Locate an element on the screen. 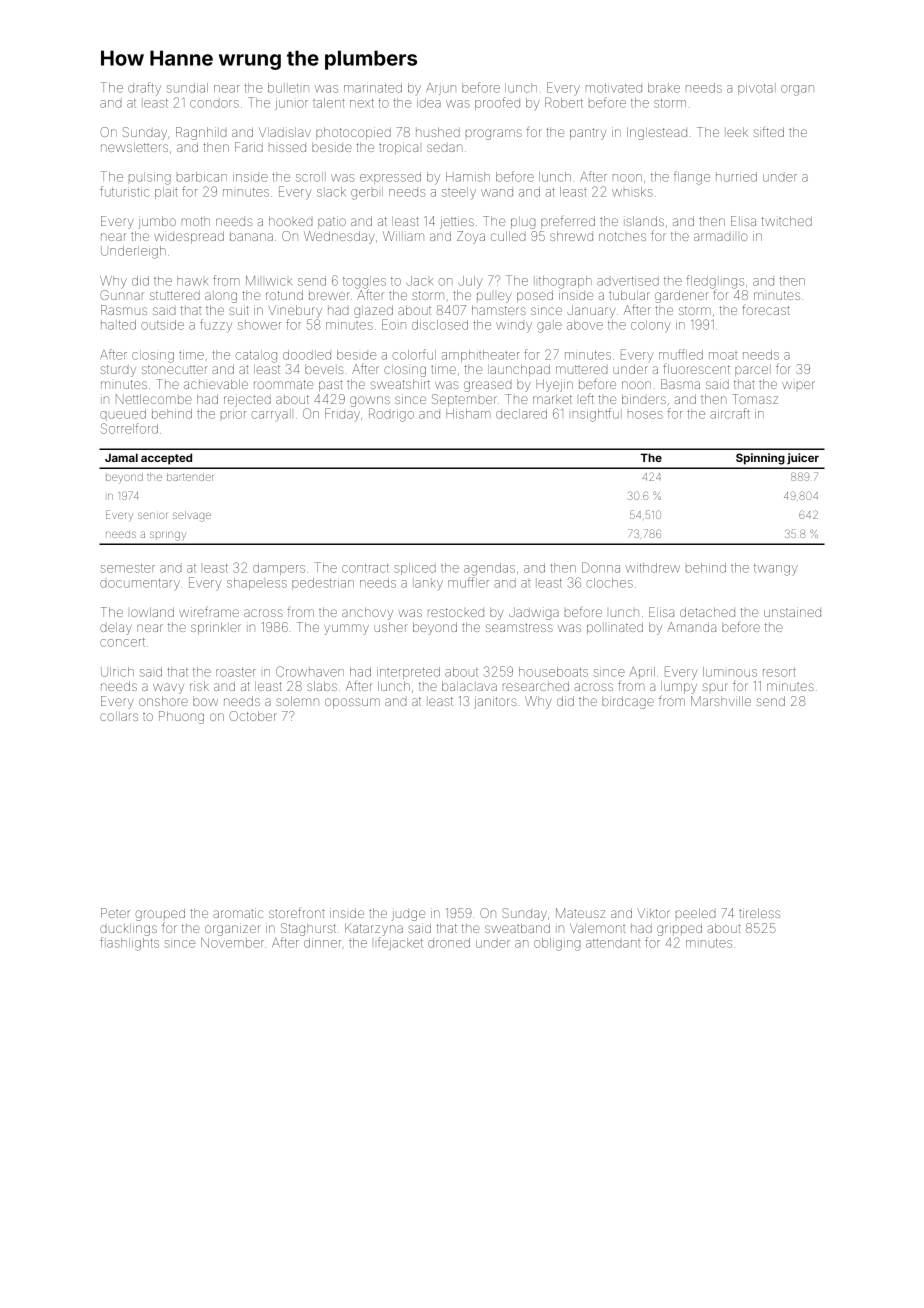 This screenshot has width=924, height=1308. pivotal is located at coordinates (755, 89).
